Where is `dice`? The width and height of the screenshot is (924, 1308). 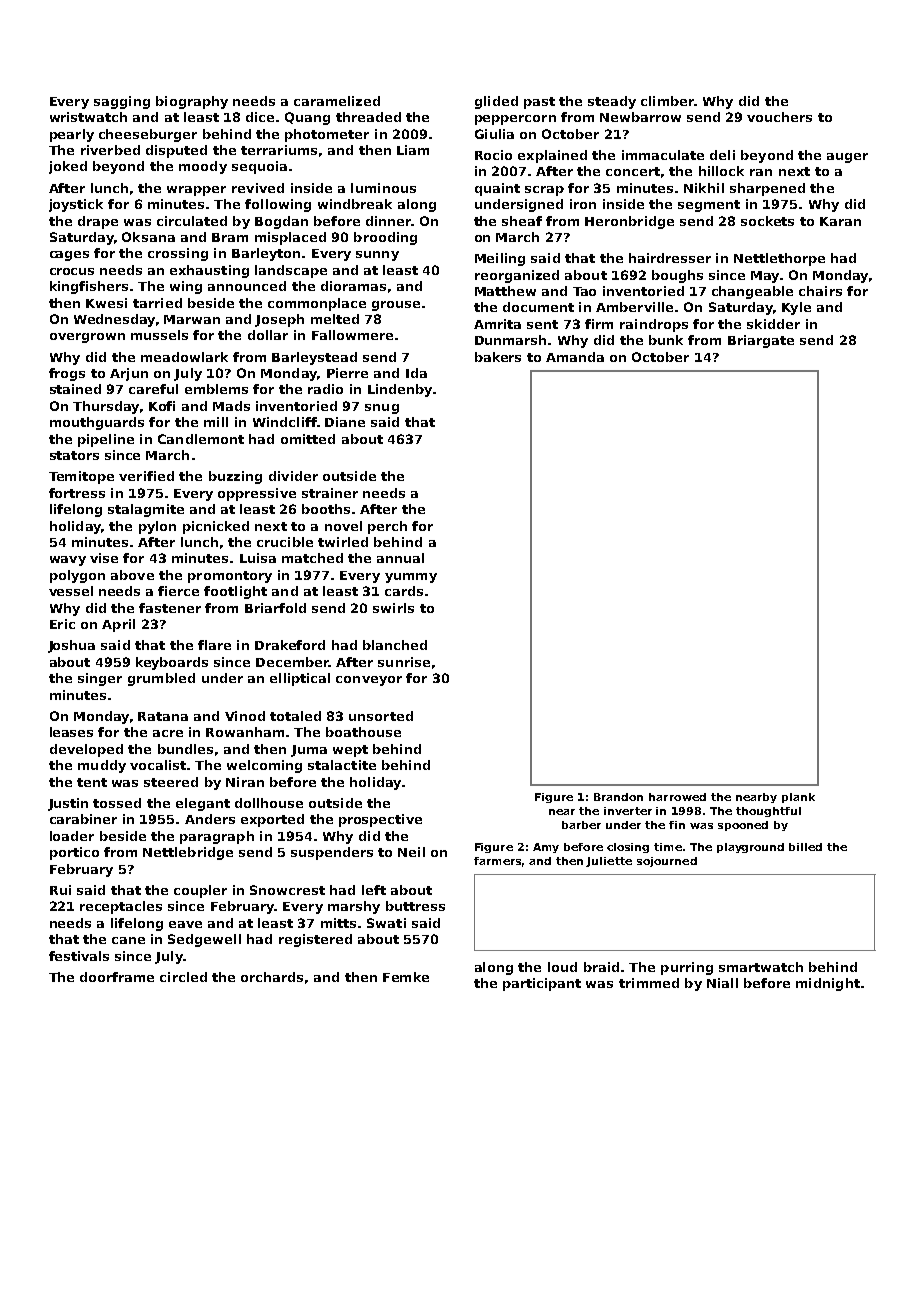 dice is located at coordinates (260, 117).
